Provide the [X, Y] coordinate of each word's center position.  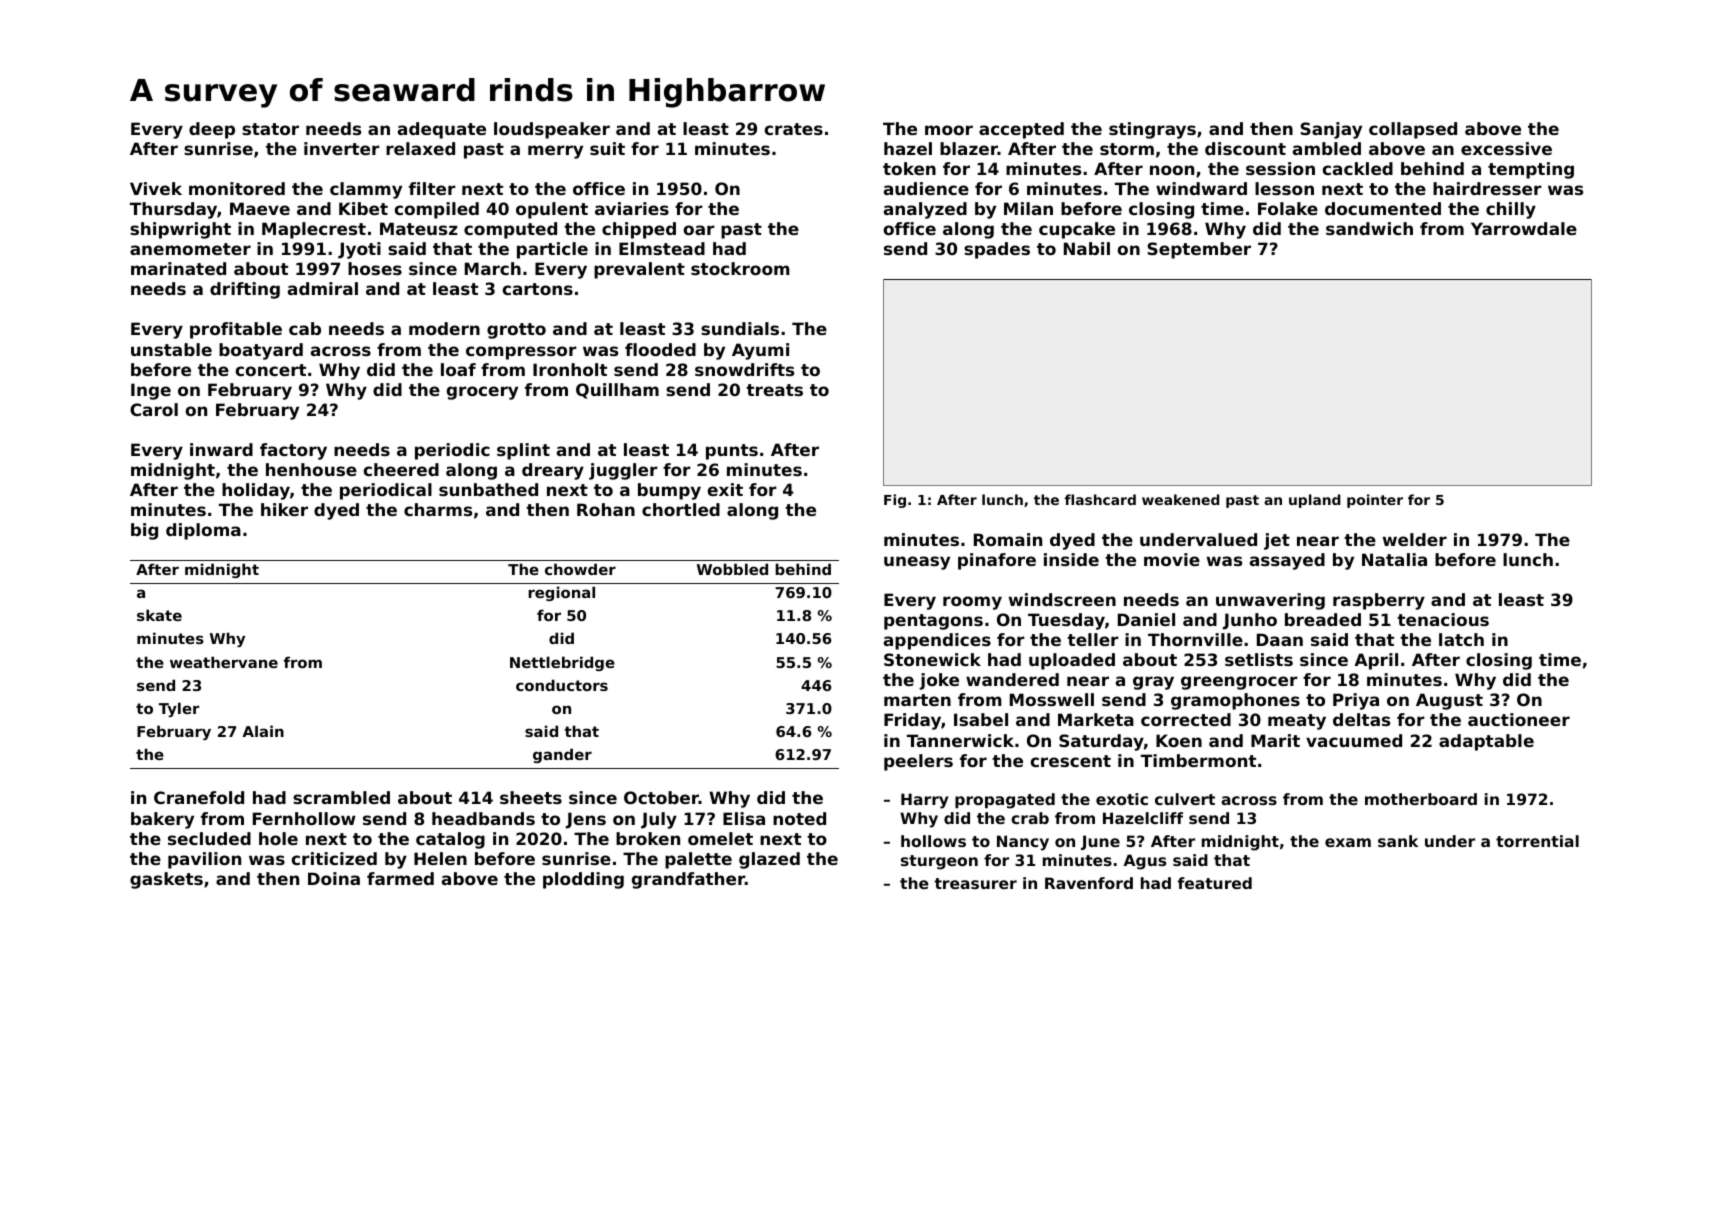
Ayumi [760, 351]
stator [270, 129]
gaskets [166, 880]
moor [949, 130]
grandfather [688, 880]
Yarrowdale [1524, 228]
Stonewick [932, 659]
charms [438, 509]
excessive [1506, 148]
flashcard [1100, 499]
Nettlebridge [562, 663]
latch [1461, 639]
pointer [1375, 501]
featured [1215, 883]
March [493, 268]
